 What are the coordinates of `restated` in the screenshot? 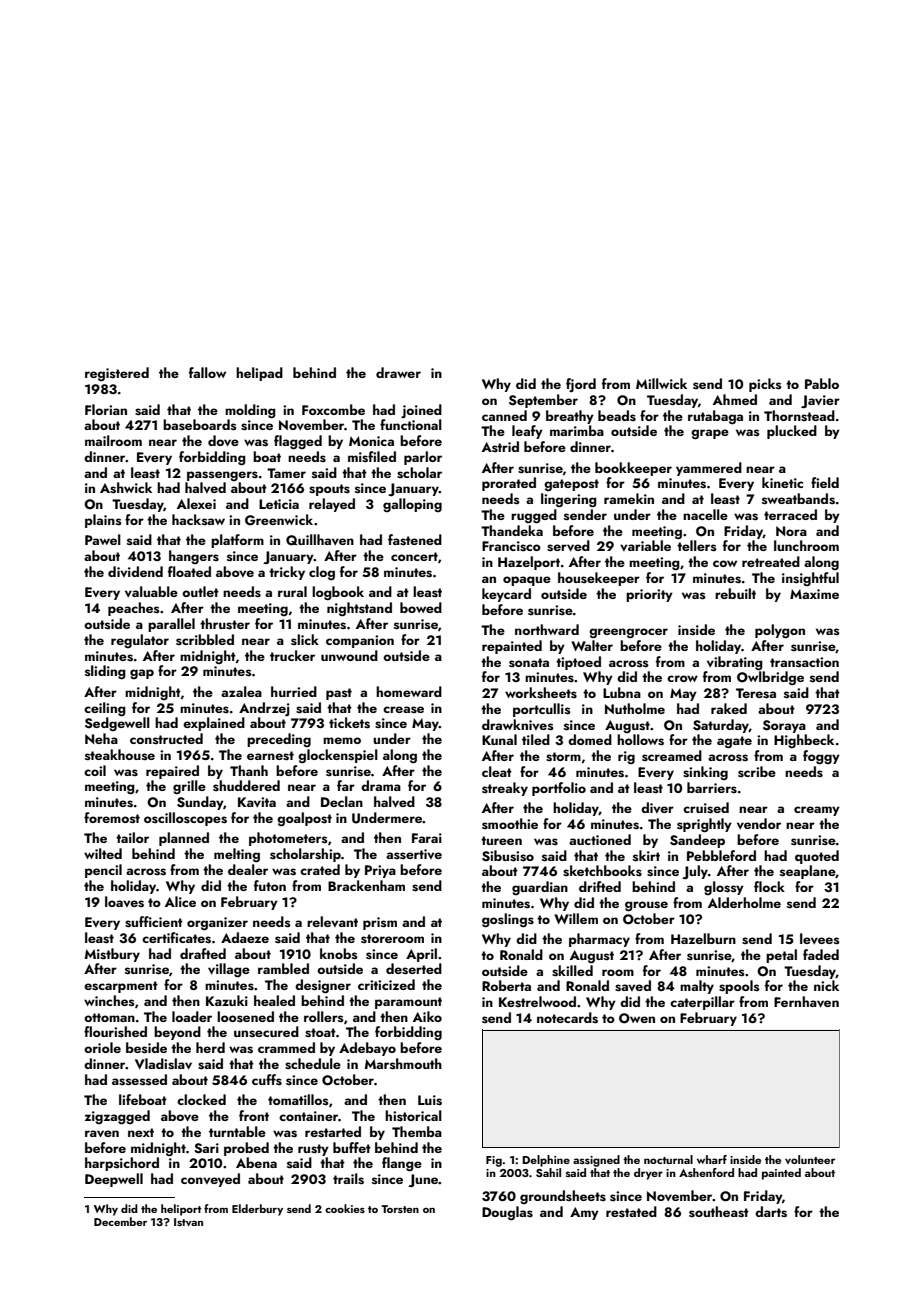 It's located at (631, 1212).
